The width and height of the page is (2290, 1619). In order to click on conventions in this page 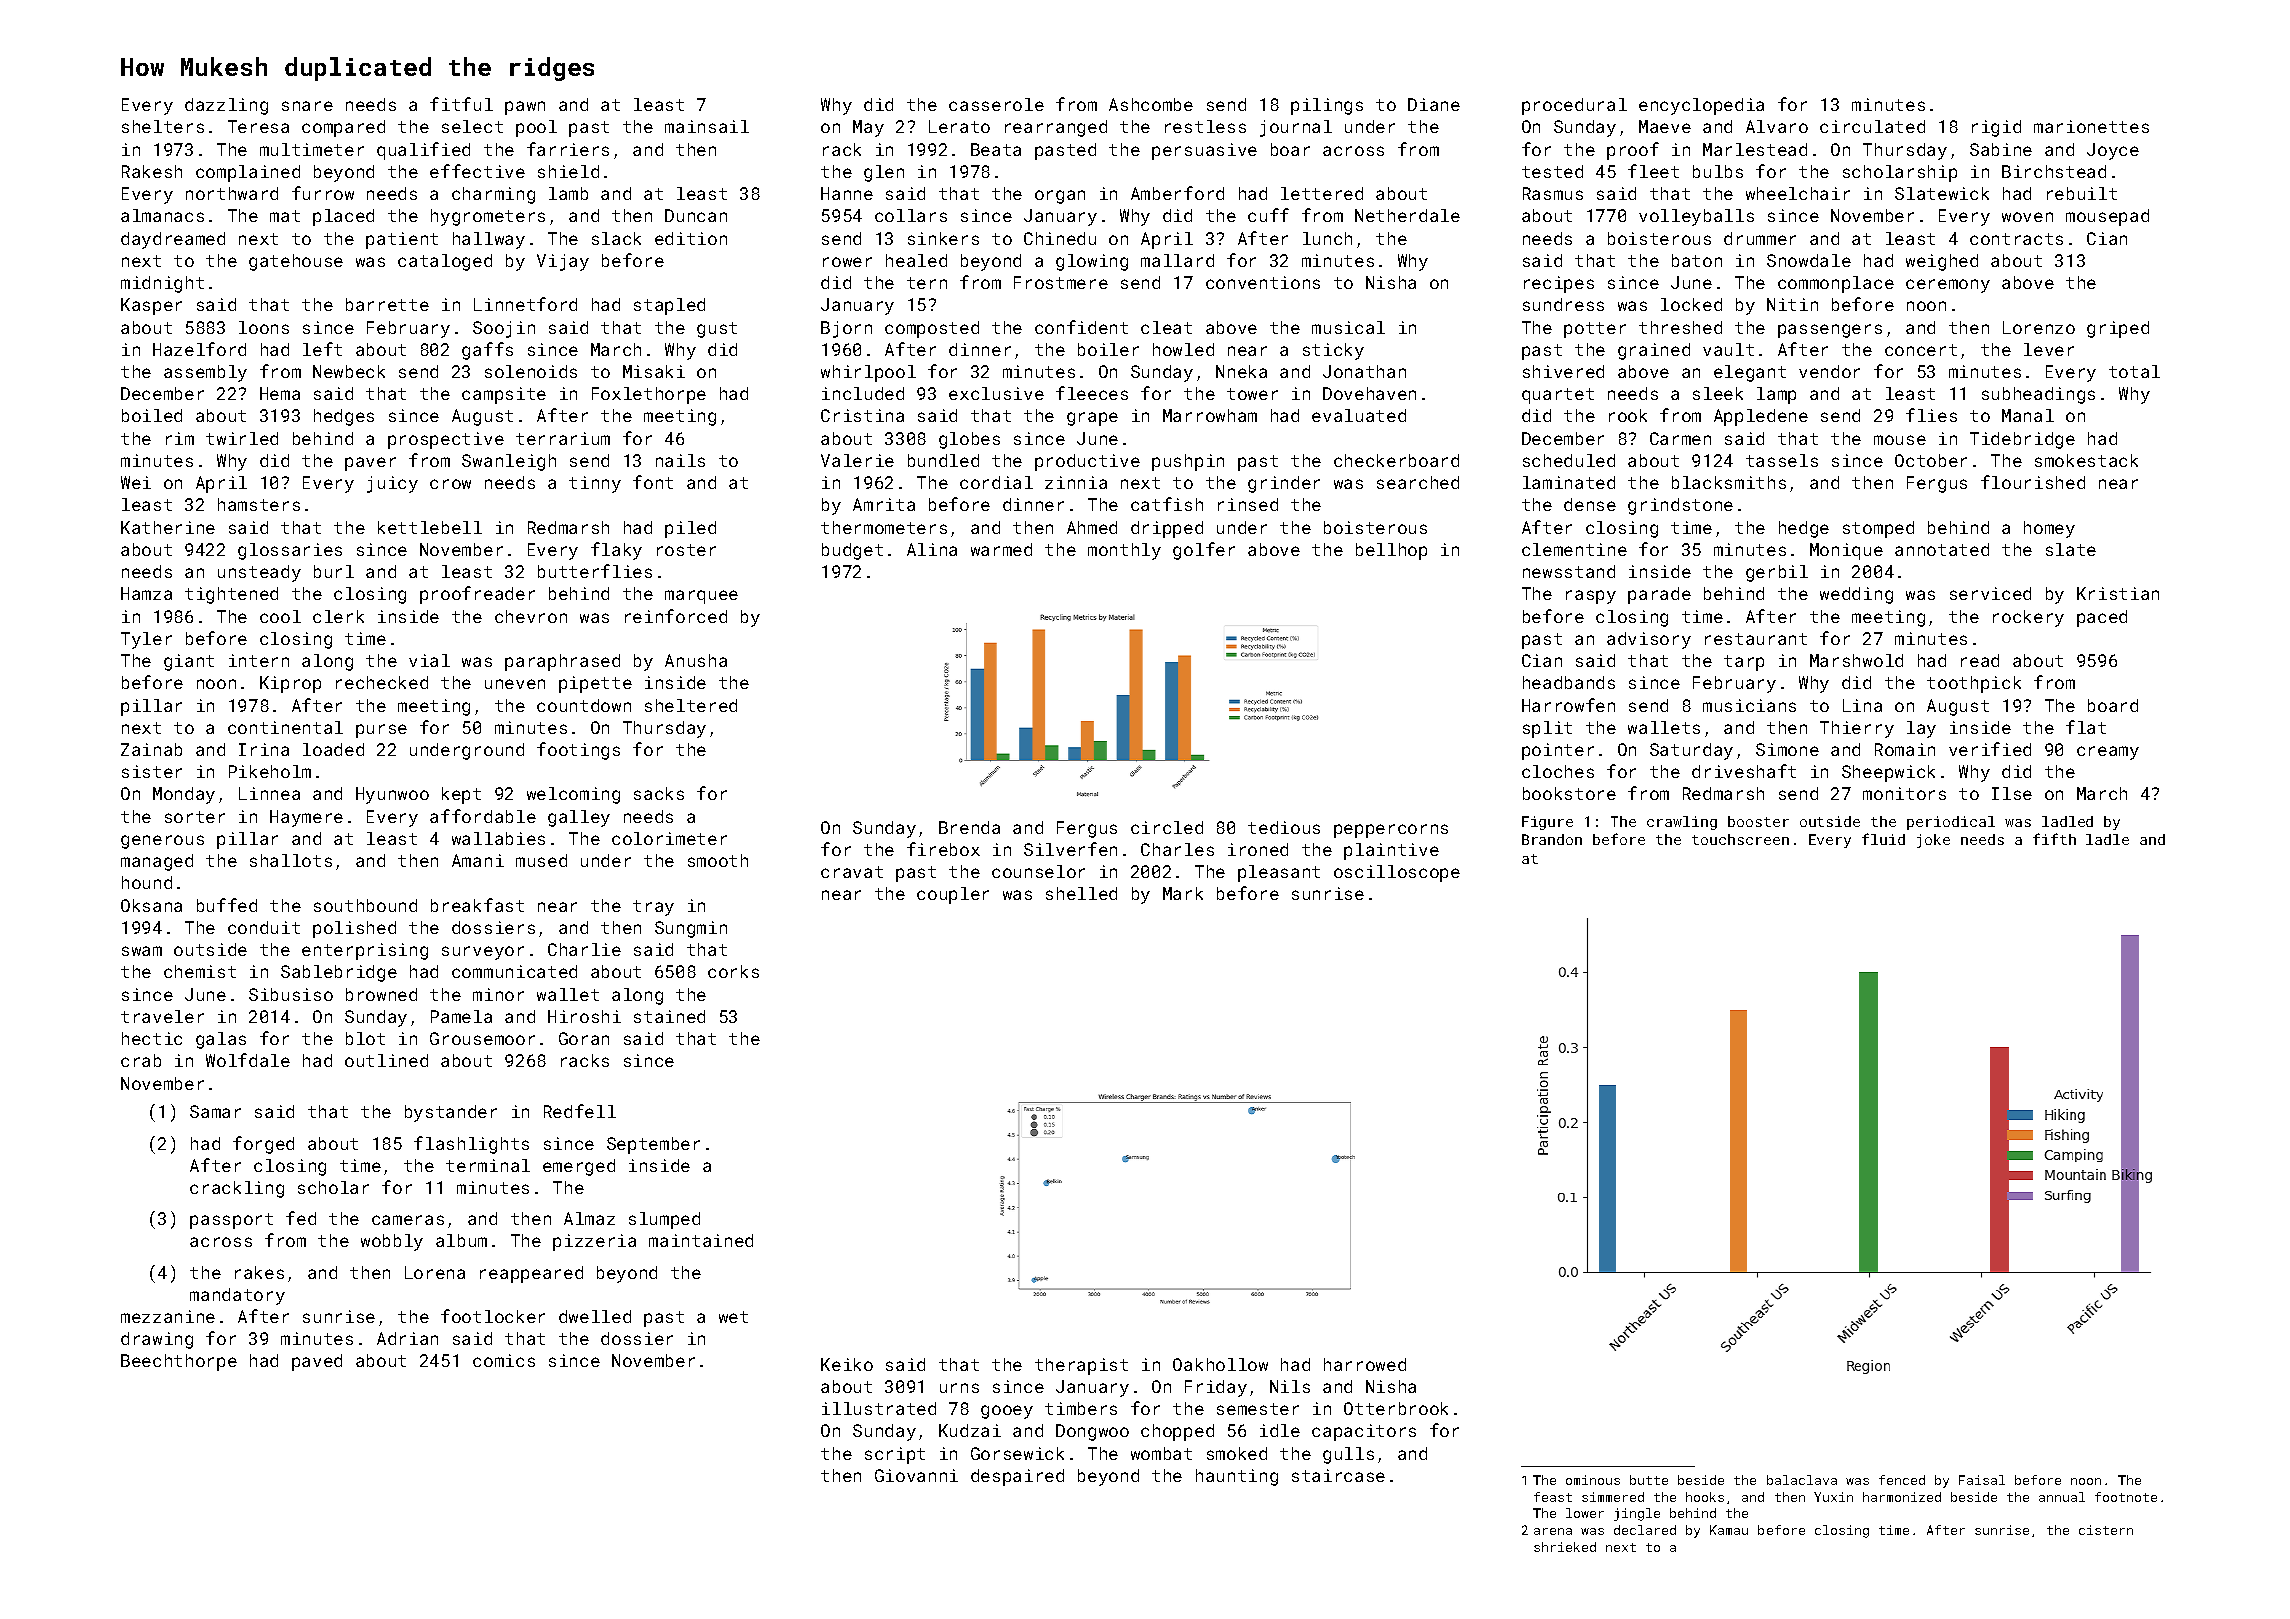, I will do `click(1263, 282)`.
